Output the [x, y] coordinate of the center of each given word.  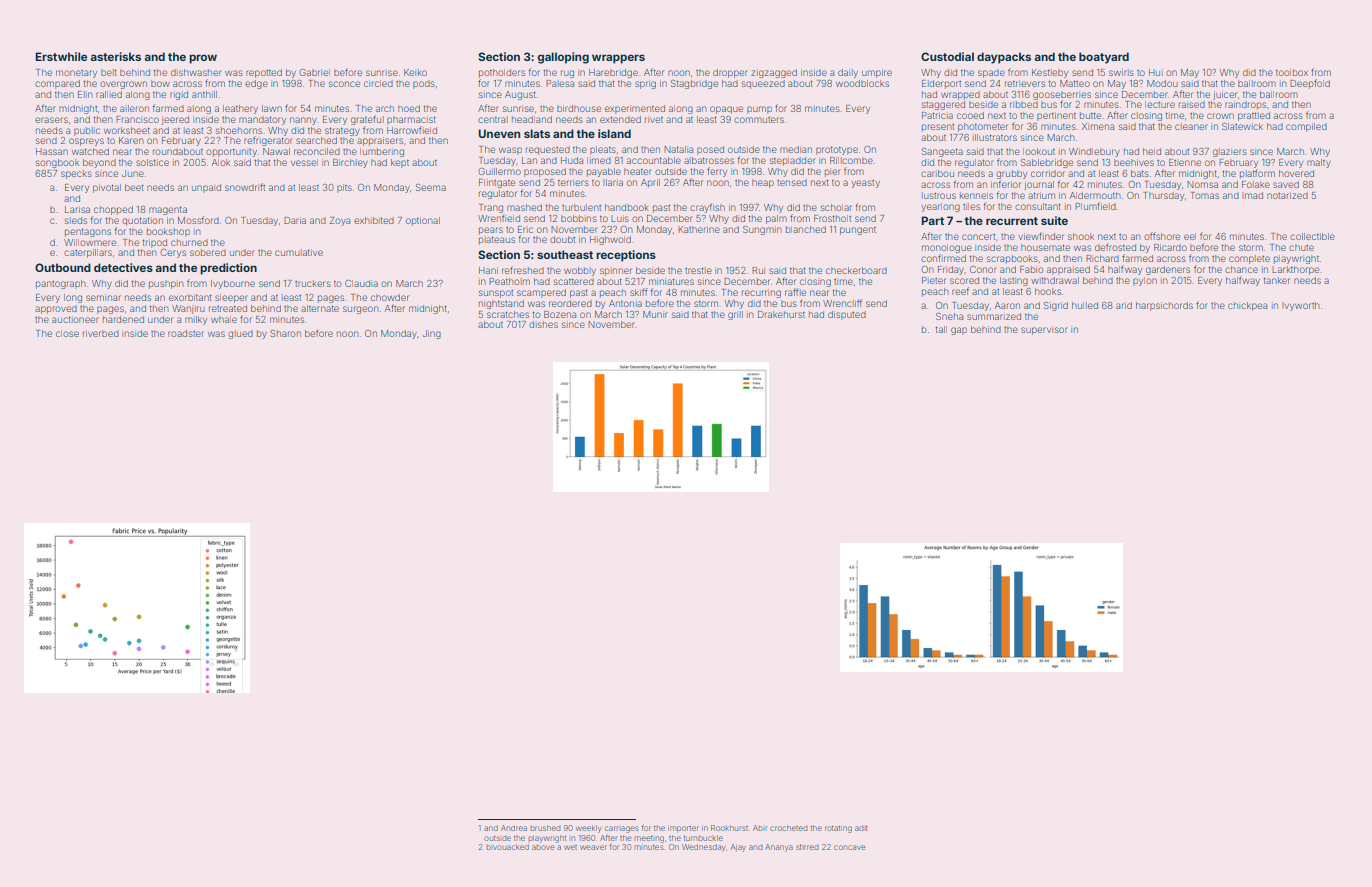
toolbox [1292, 72]
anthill [204, 94]
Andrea [514, 828]
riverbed [101, 333]
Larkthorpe [1296, 270]
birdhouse [579, 108]
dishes [543, 324]
